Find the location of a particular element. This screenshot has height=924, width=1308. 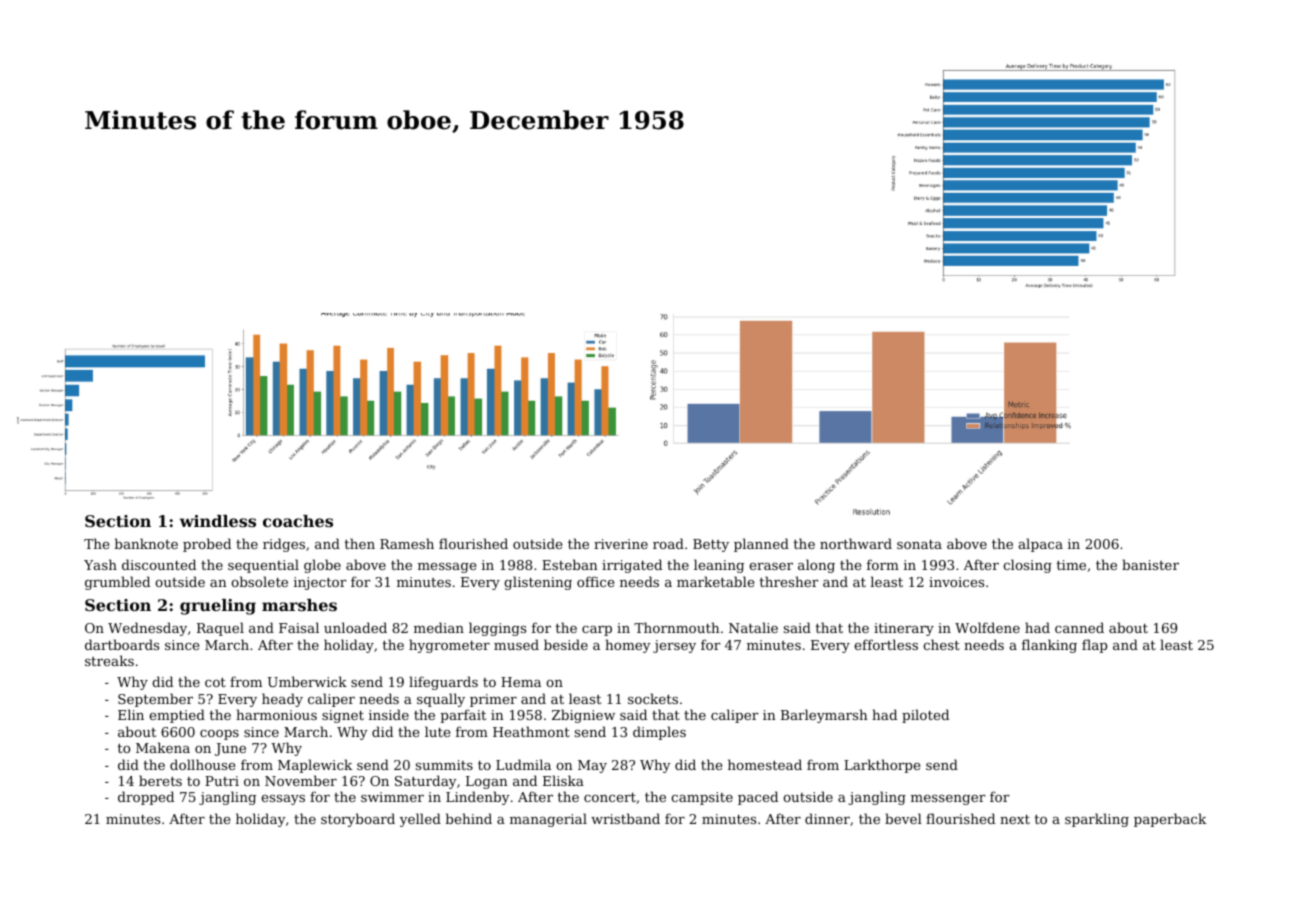

Maplewick is located at coordinates (315, 766).
